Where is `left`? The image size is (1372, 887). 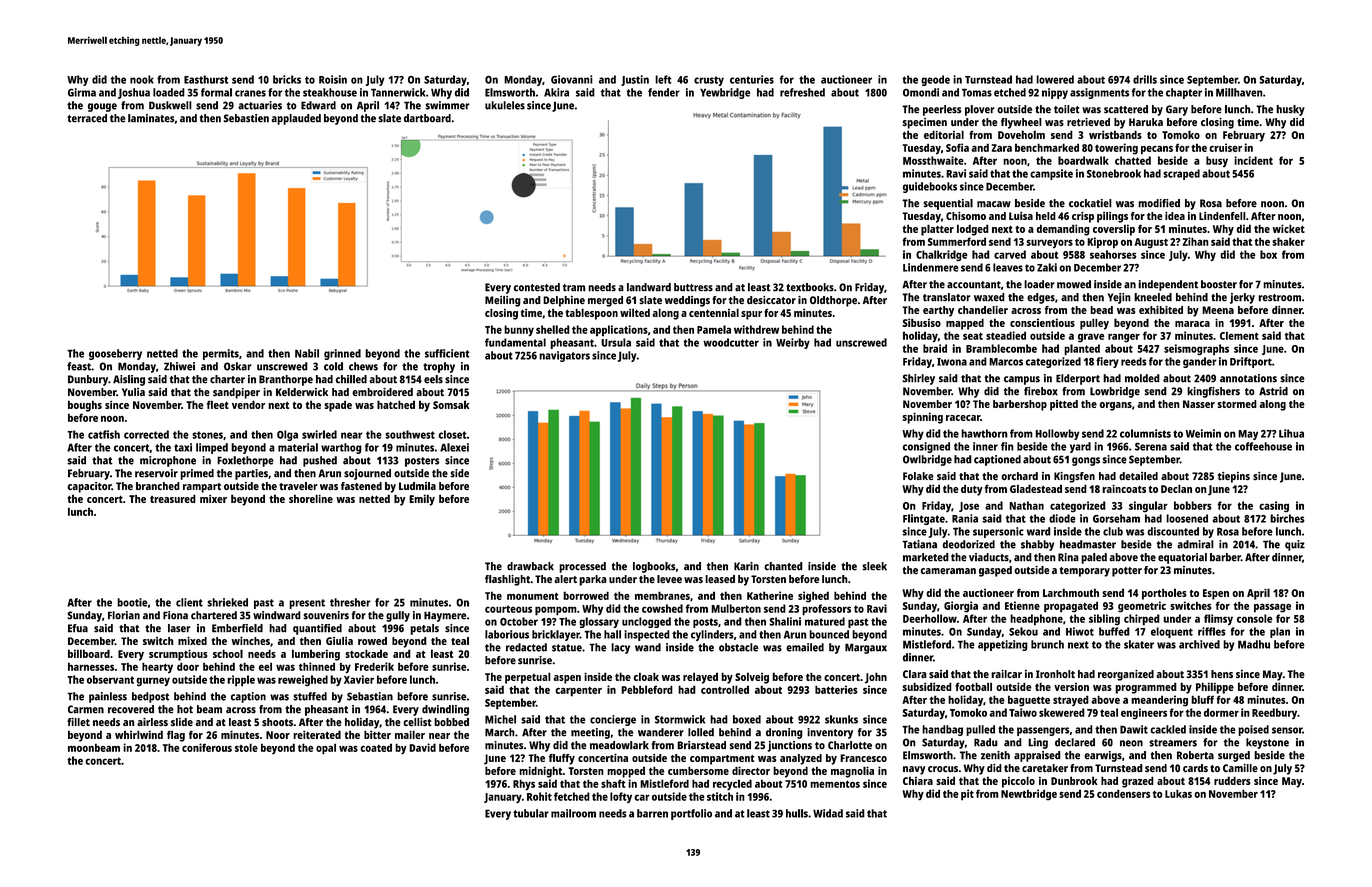
left is located at coordinates (663, 79).
